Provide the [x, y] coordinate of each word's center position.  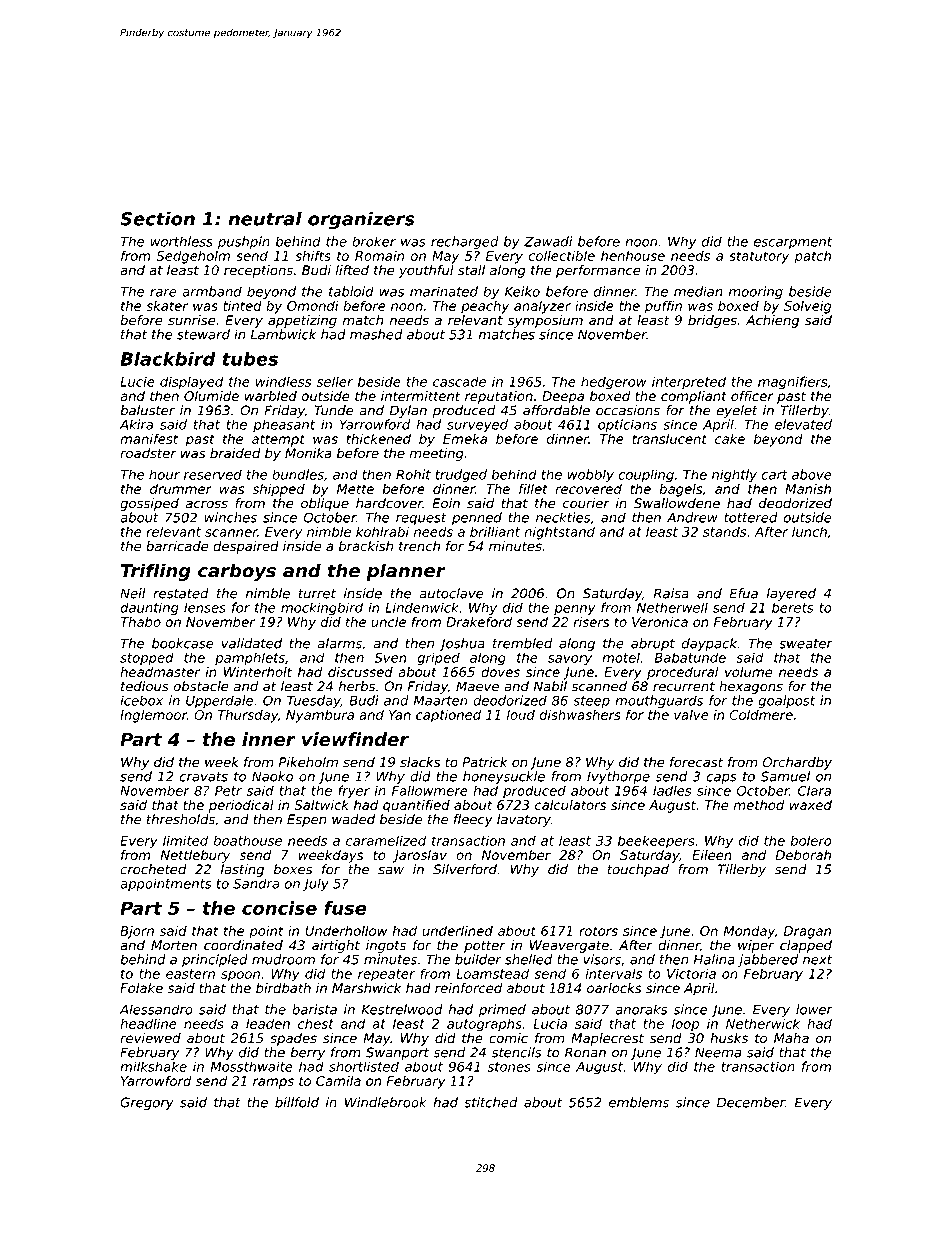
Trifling [156, 572]
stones [509, 1067]
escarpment [793, 243]
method [759, 805]
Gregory [147, 1103]
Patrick [484, 762]
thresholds [181, 819]
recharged [465, 243]
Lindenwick [422, 607]
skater [167, 306]
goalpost [786, 702]
